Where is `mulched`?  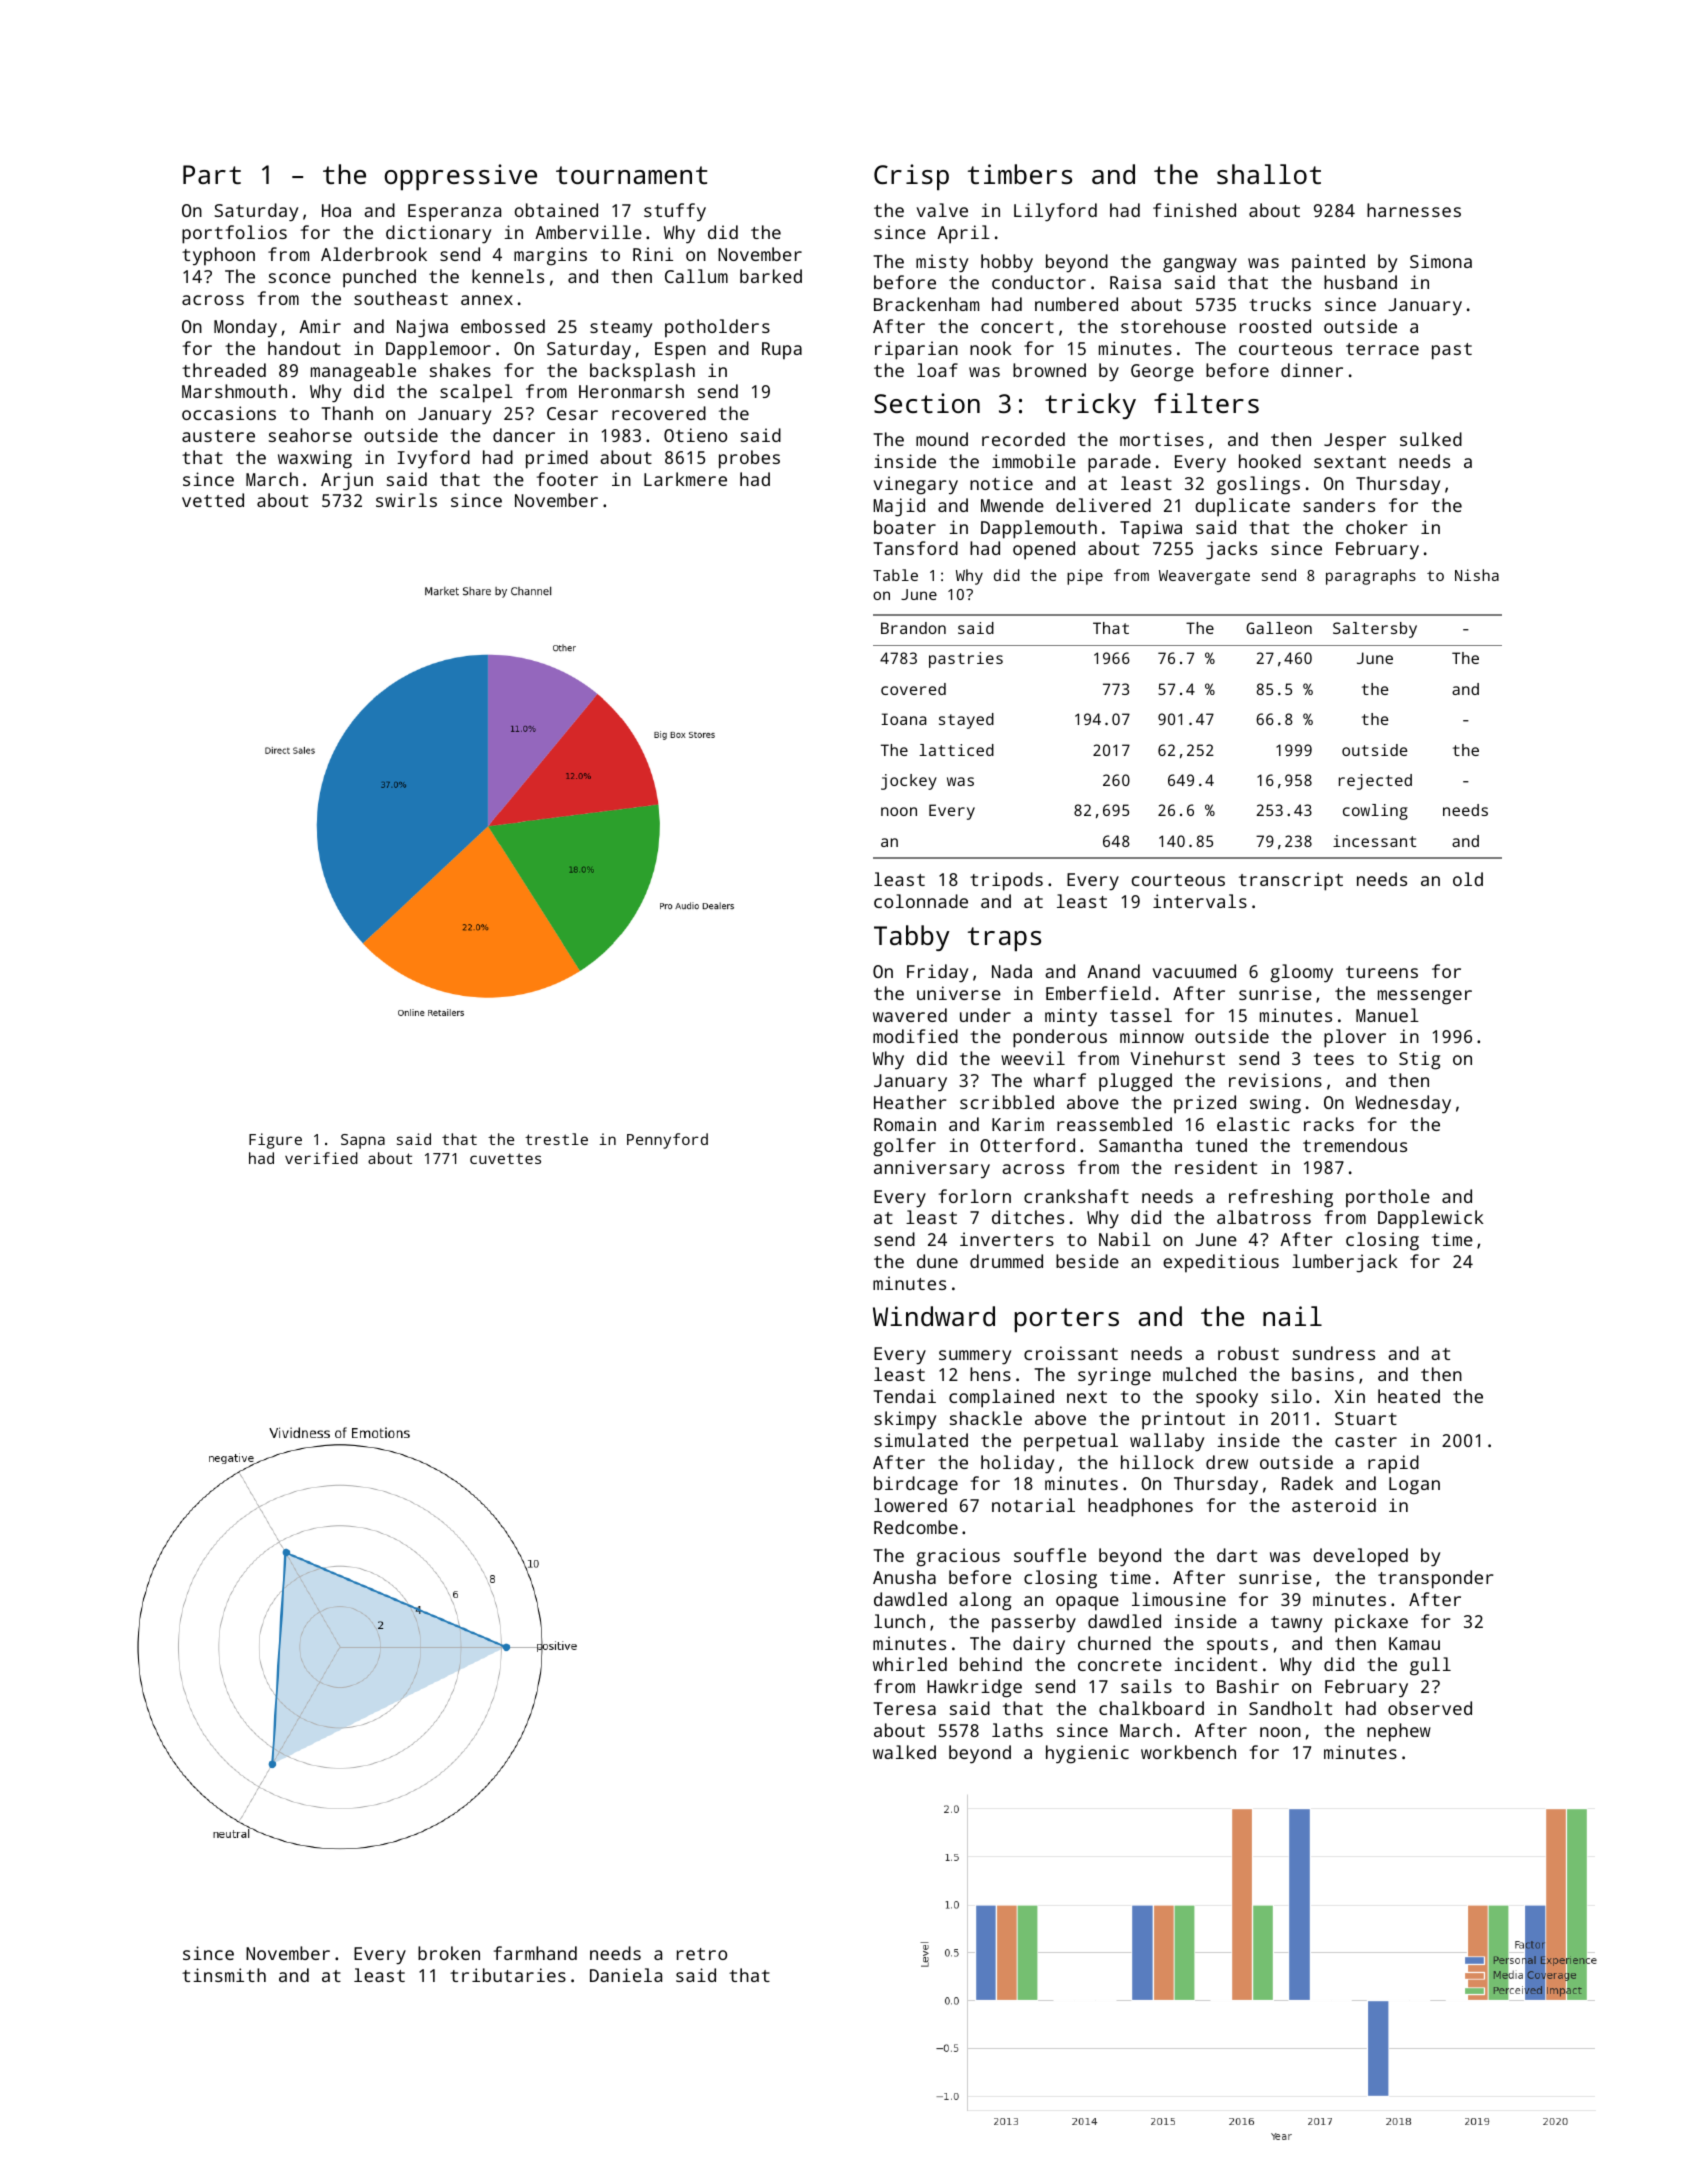 mulched is located at coordinates (1199, 1374).
